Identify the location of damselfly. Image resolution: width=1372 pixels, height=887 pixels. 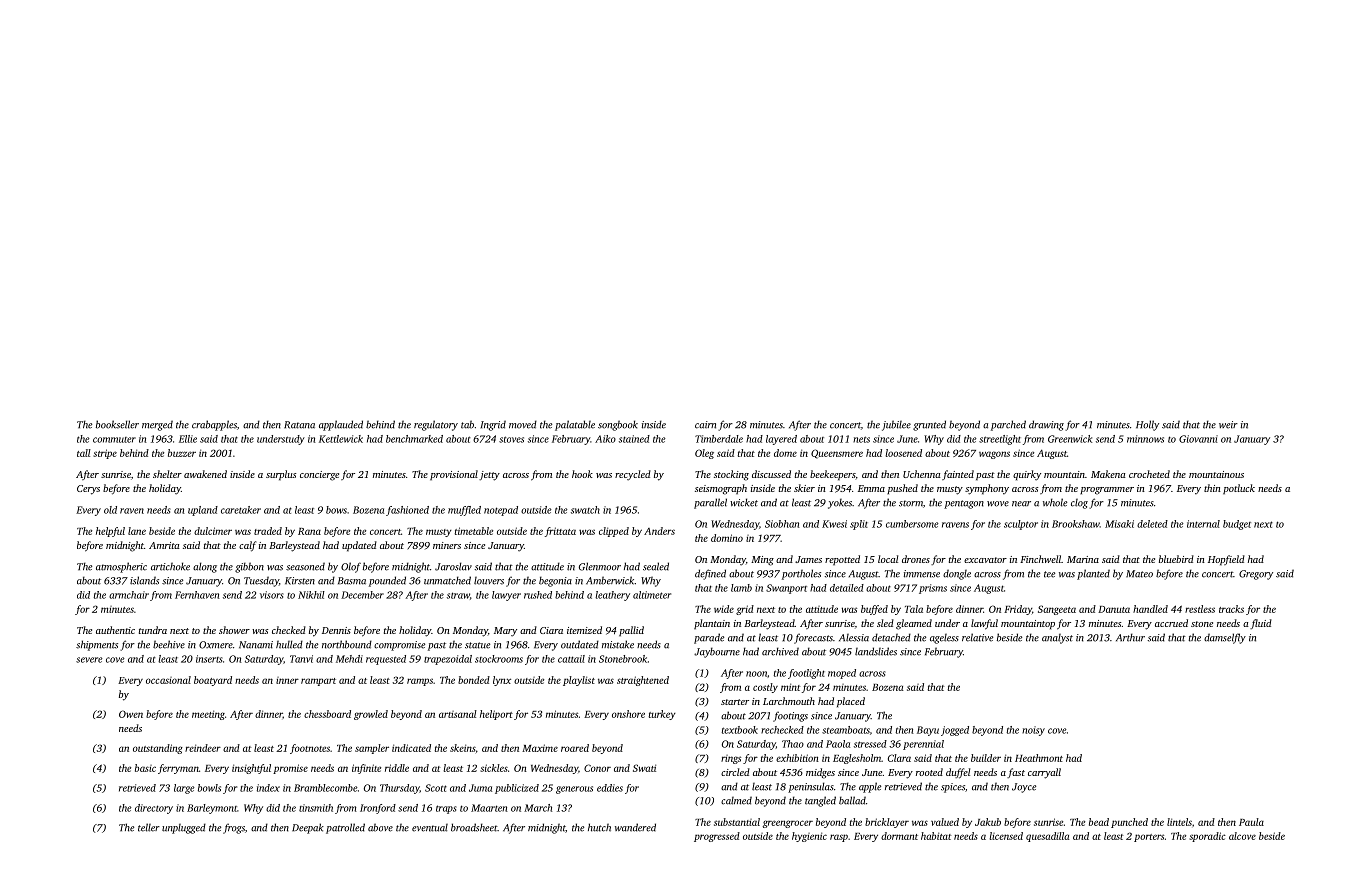
(1225, 638).
